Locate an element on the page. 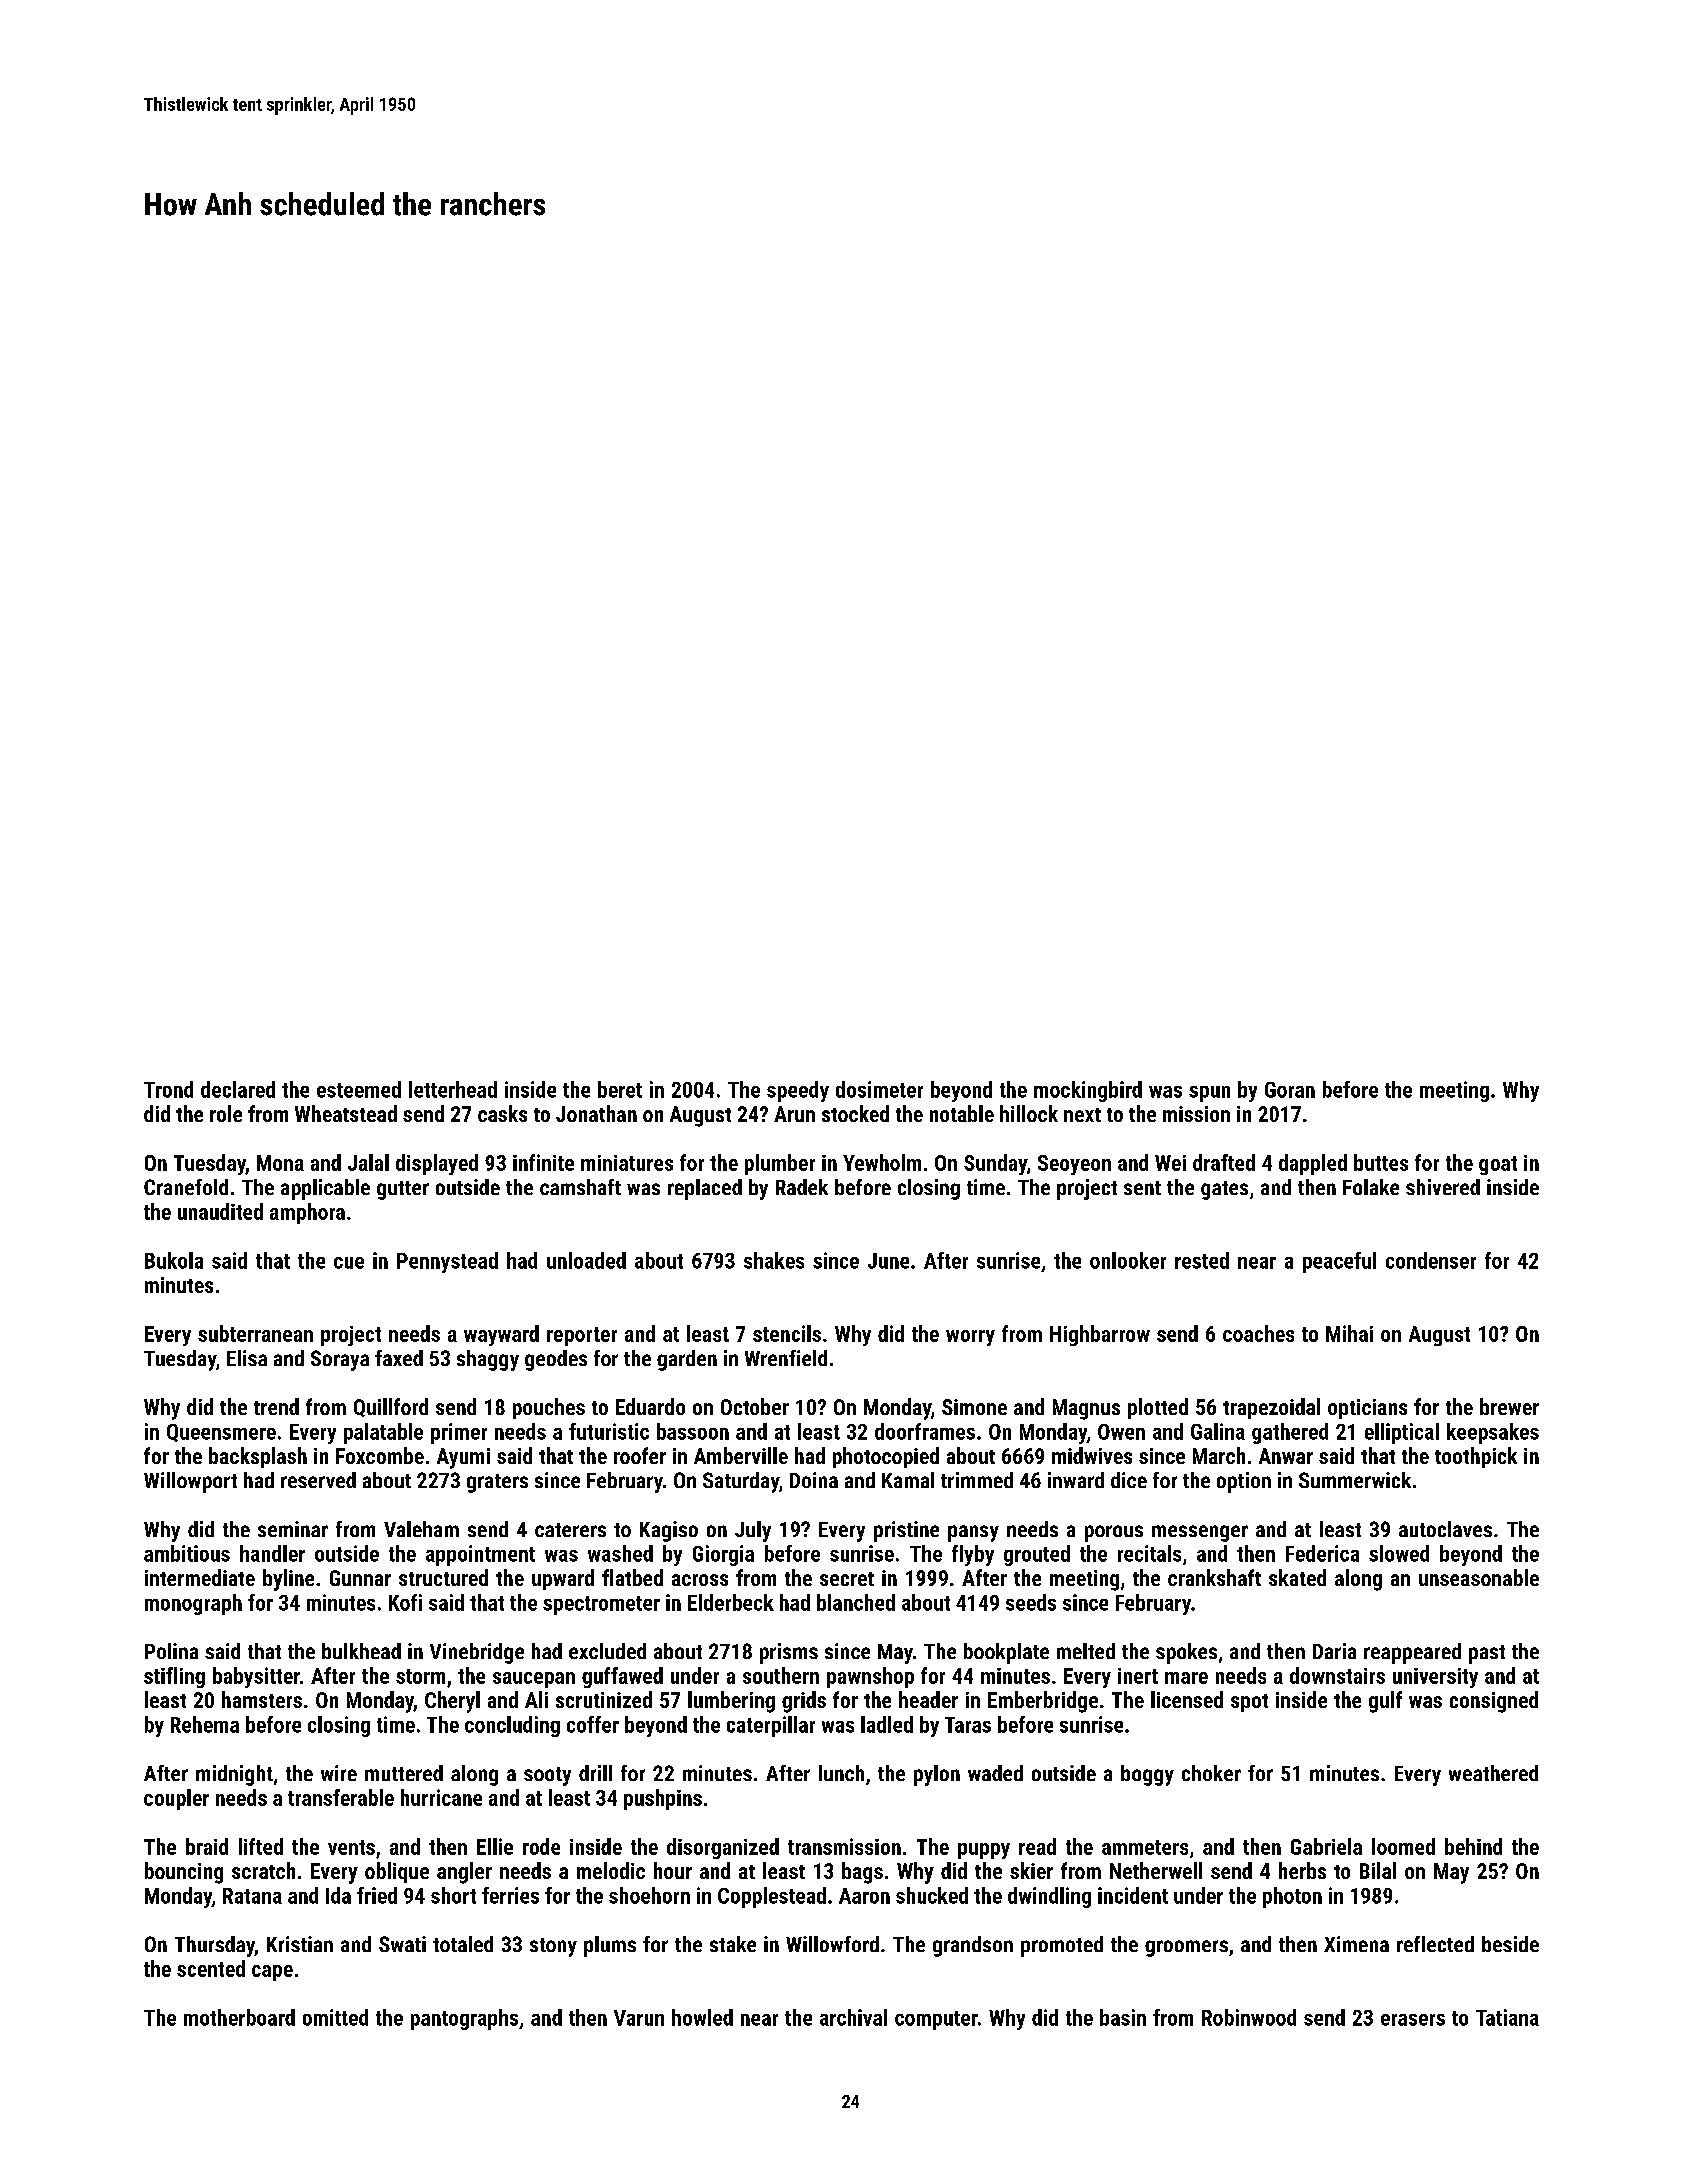 The width and height of the page is (1683, 2178). unseasonable is located at coordinates (1479, 1577).
